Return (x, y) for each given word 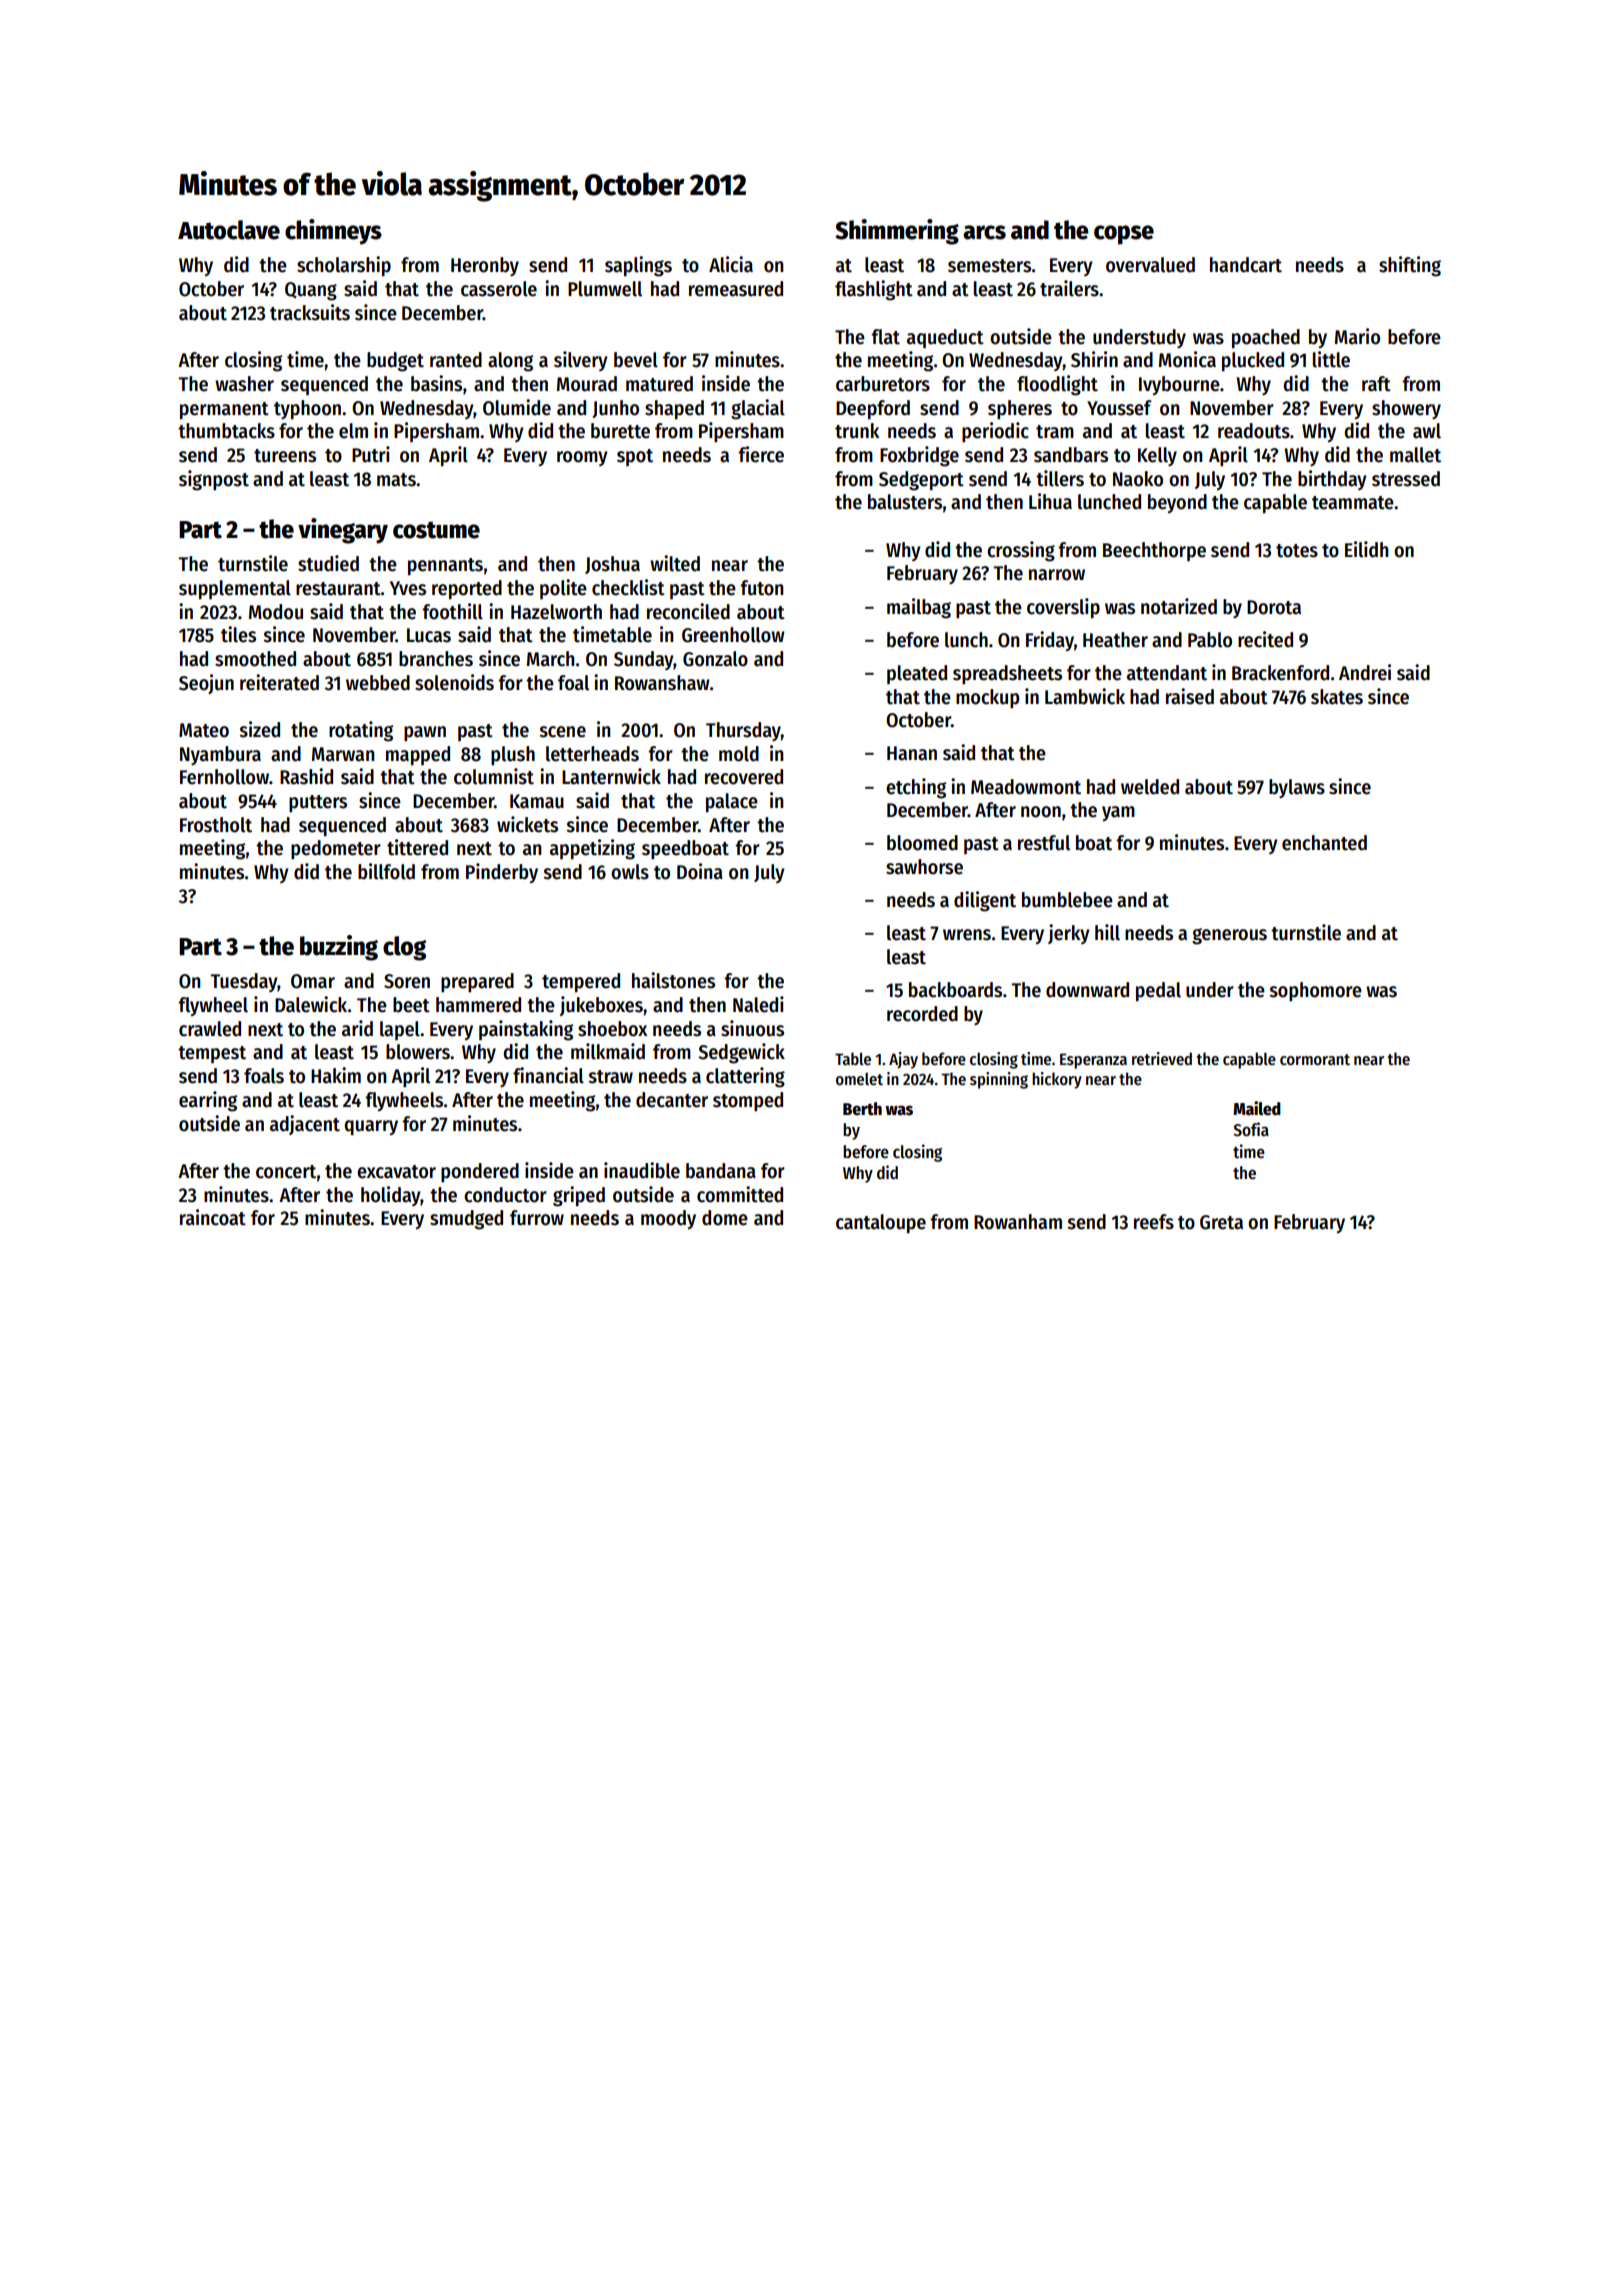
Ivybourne (1179, 385)
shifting (1410, 266)
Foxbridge (919, 456)
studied (328, 563)
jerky (1069, 934)
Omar (313, 981)
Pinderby (502, 873)
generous (1229, 936)
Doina (700, 871)
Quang (311, 291)
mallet (1415, 455)
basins (436, 383)
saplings (638, 266)
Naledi (758, 1004)
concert (286, 1172)
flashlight (874, 290)
